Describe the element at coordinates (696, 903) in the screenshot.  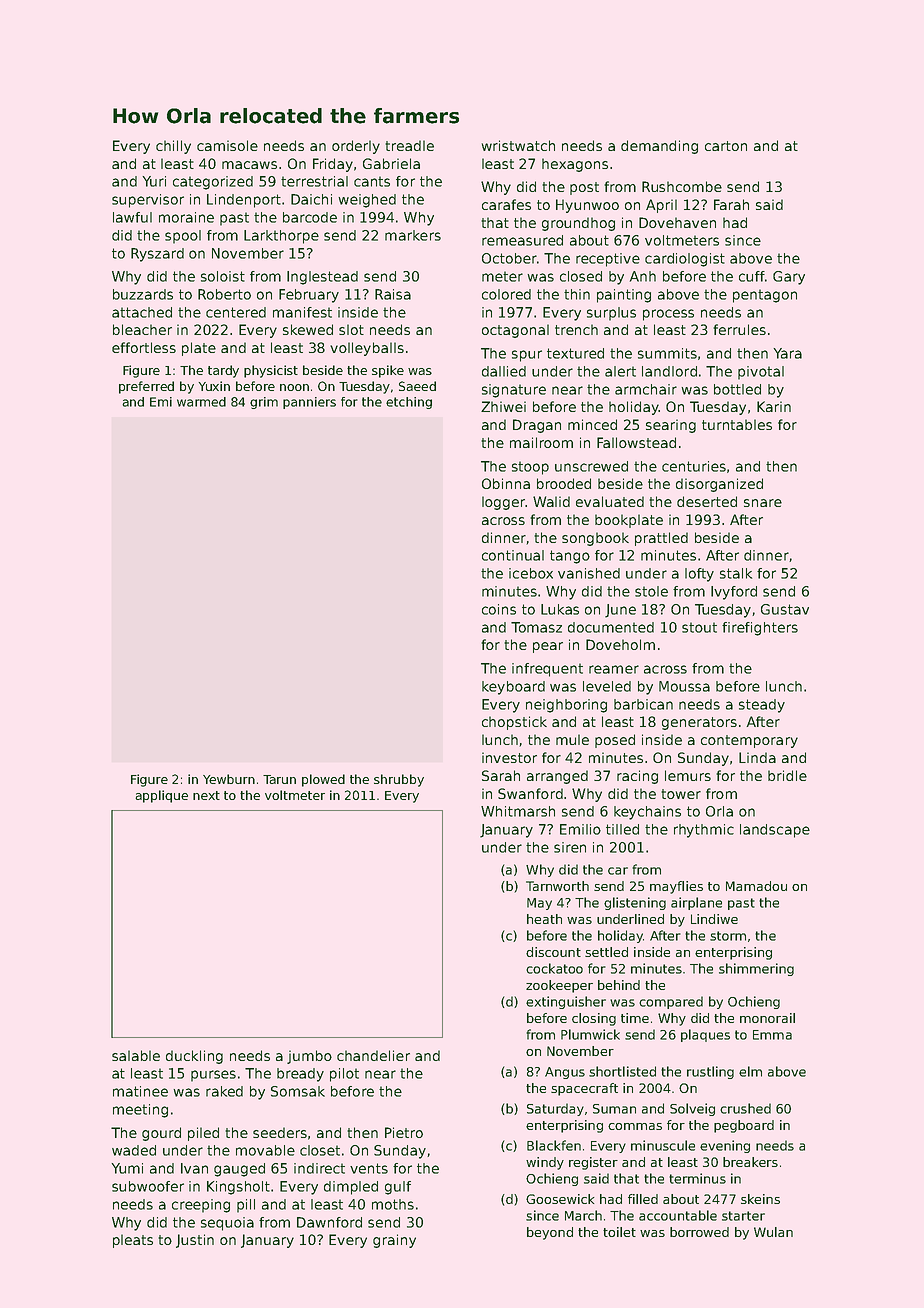
I see `airplane` at that location.
